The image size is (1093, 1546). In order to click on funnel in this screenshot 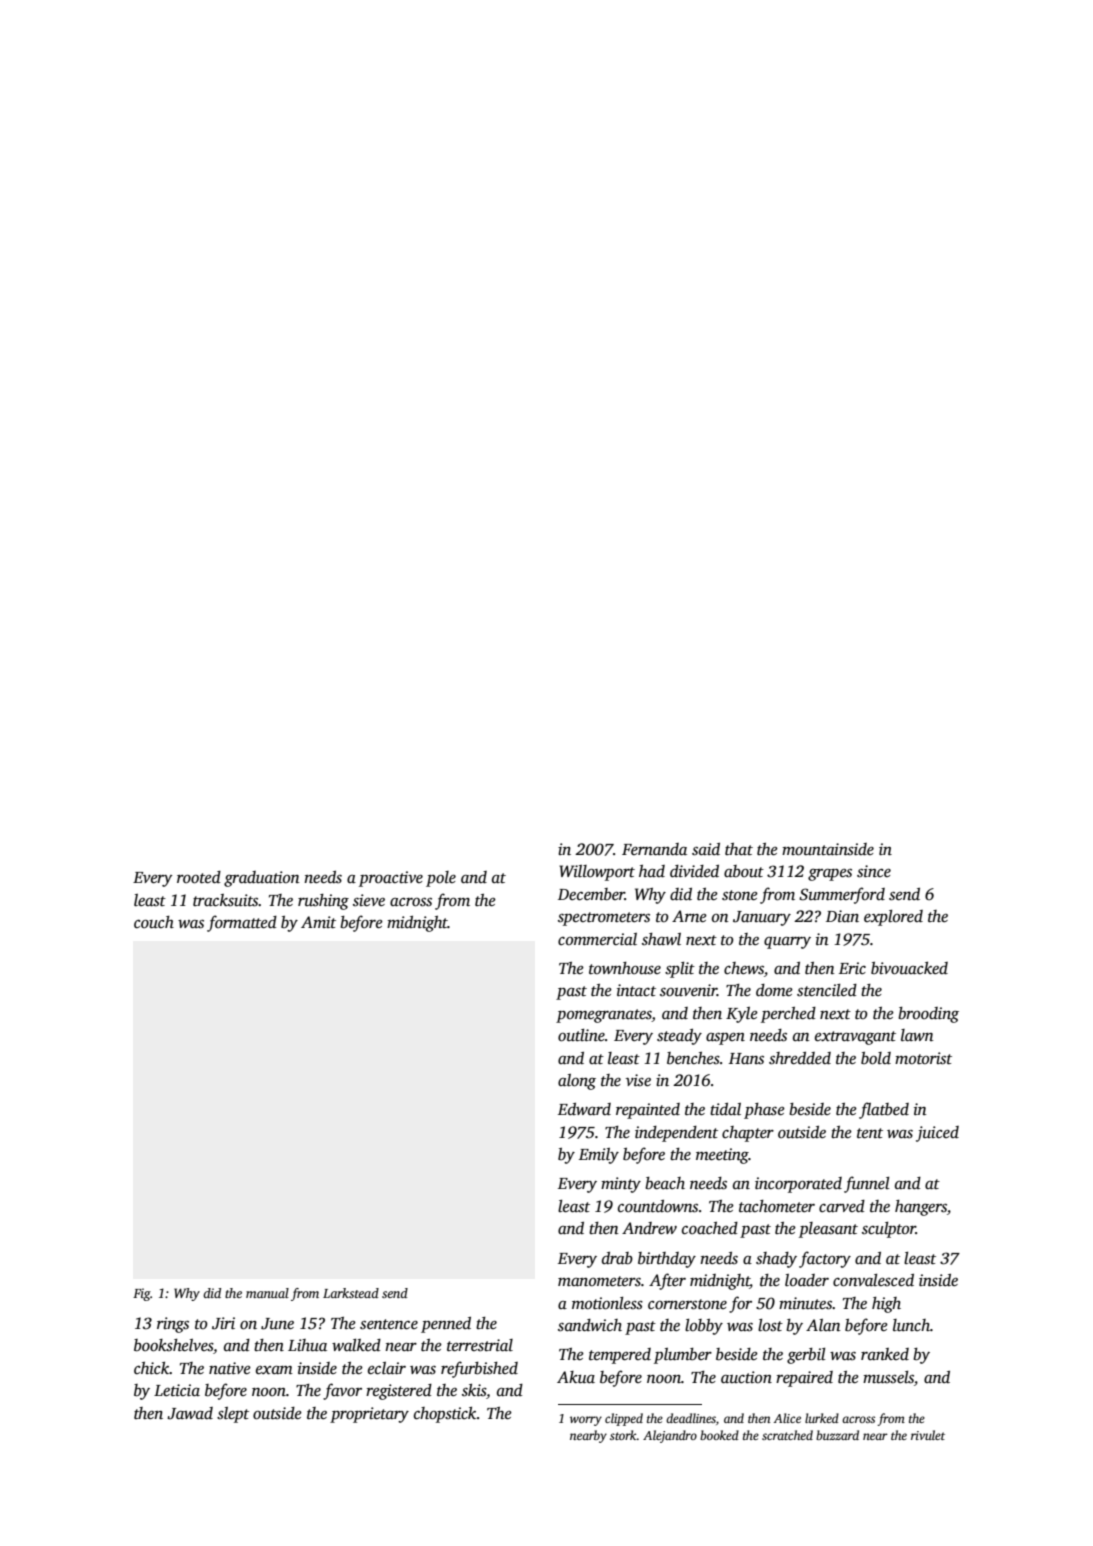, I will do `click(867, 1184)`.
